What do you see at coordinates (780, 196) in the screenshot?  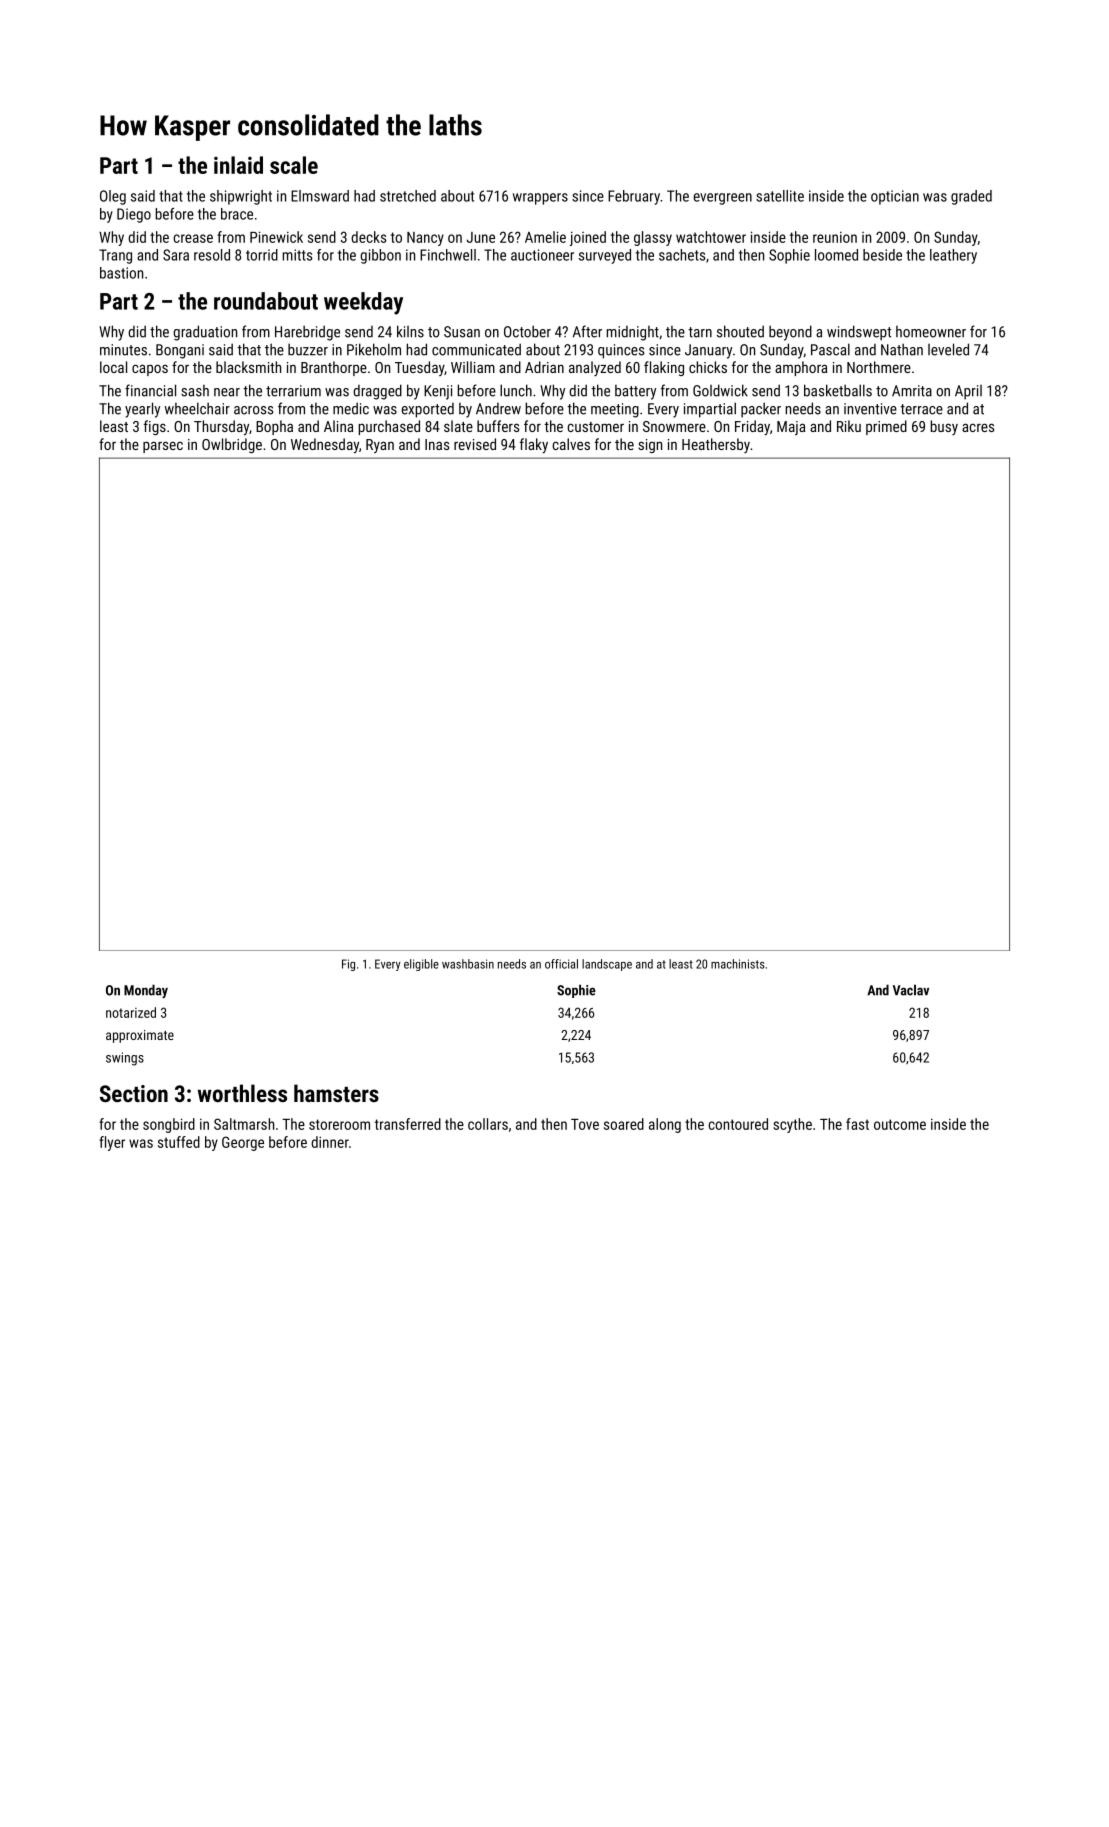 I see `satellite` at bounding box center [780, 196].
